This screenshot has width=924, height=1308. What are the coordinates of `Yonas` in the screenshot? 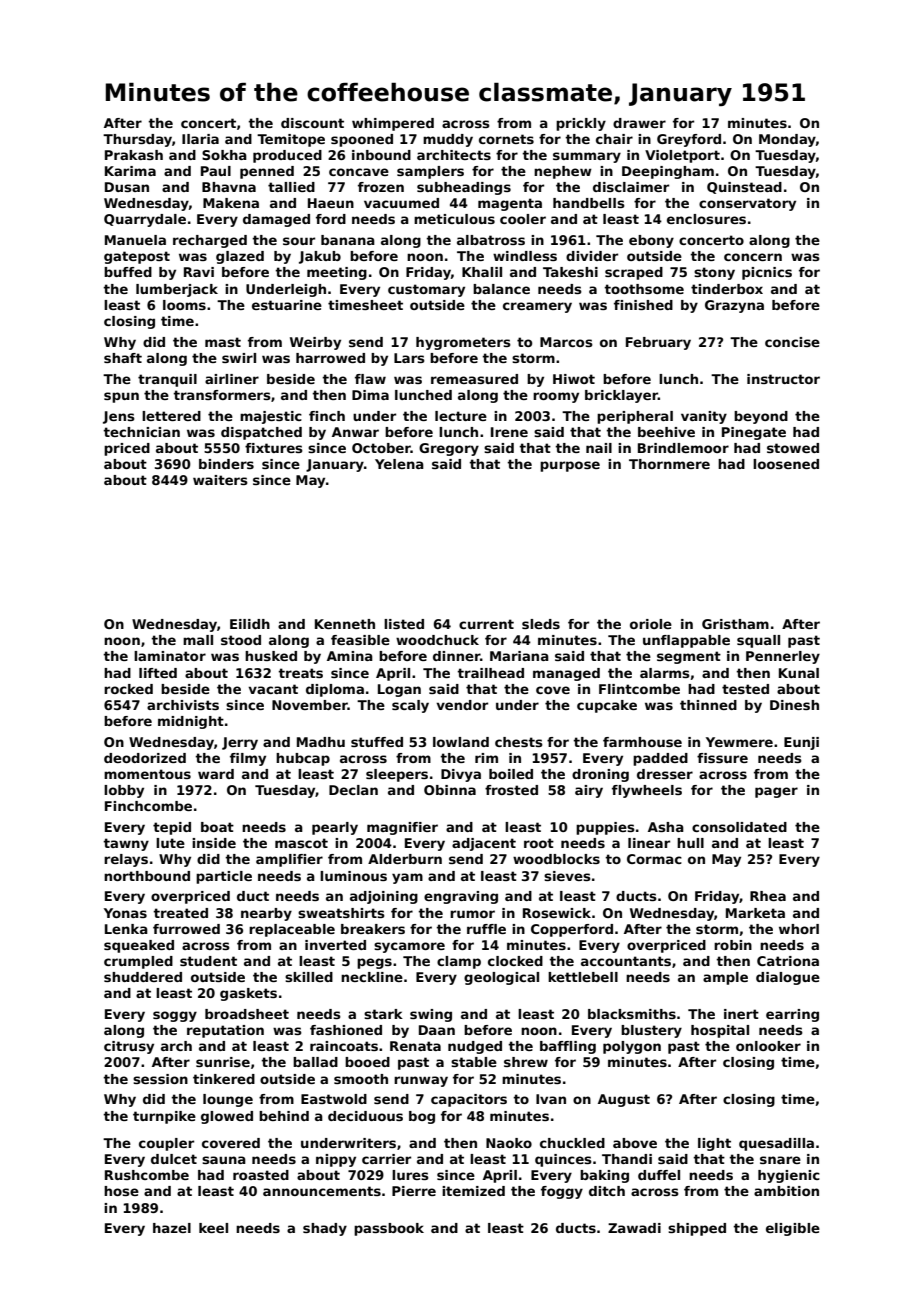 It's located at (125, 913).
